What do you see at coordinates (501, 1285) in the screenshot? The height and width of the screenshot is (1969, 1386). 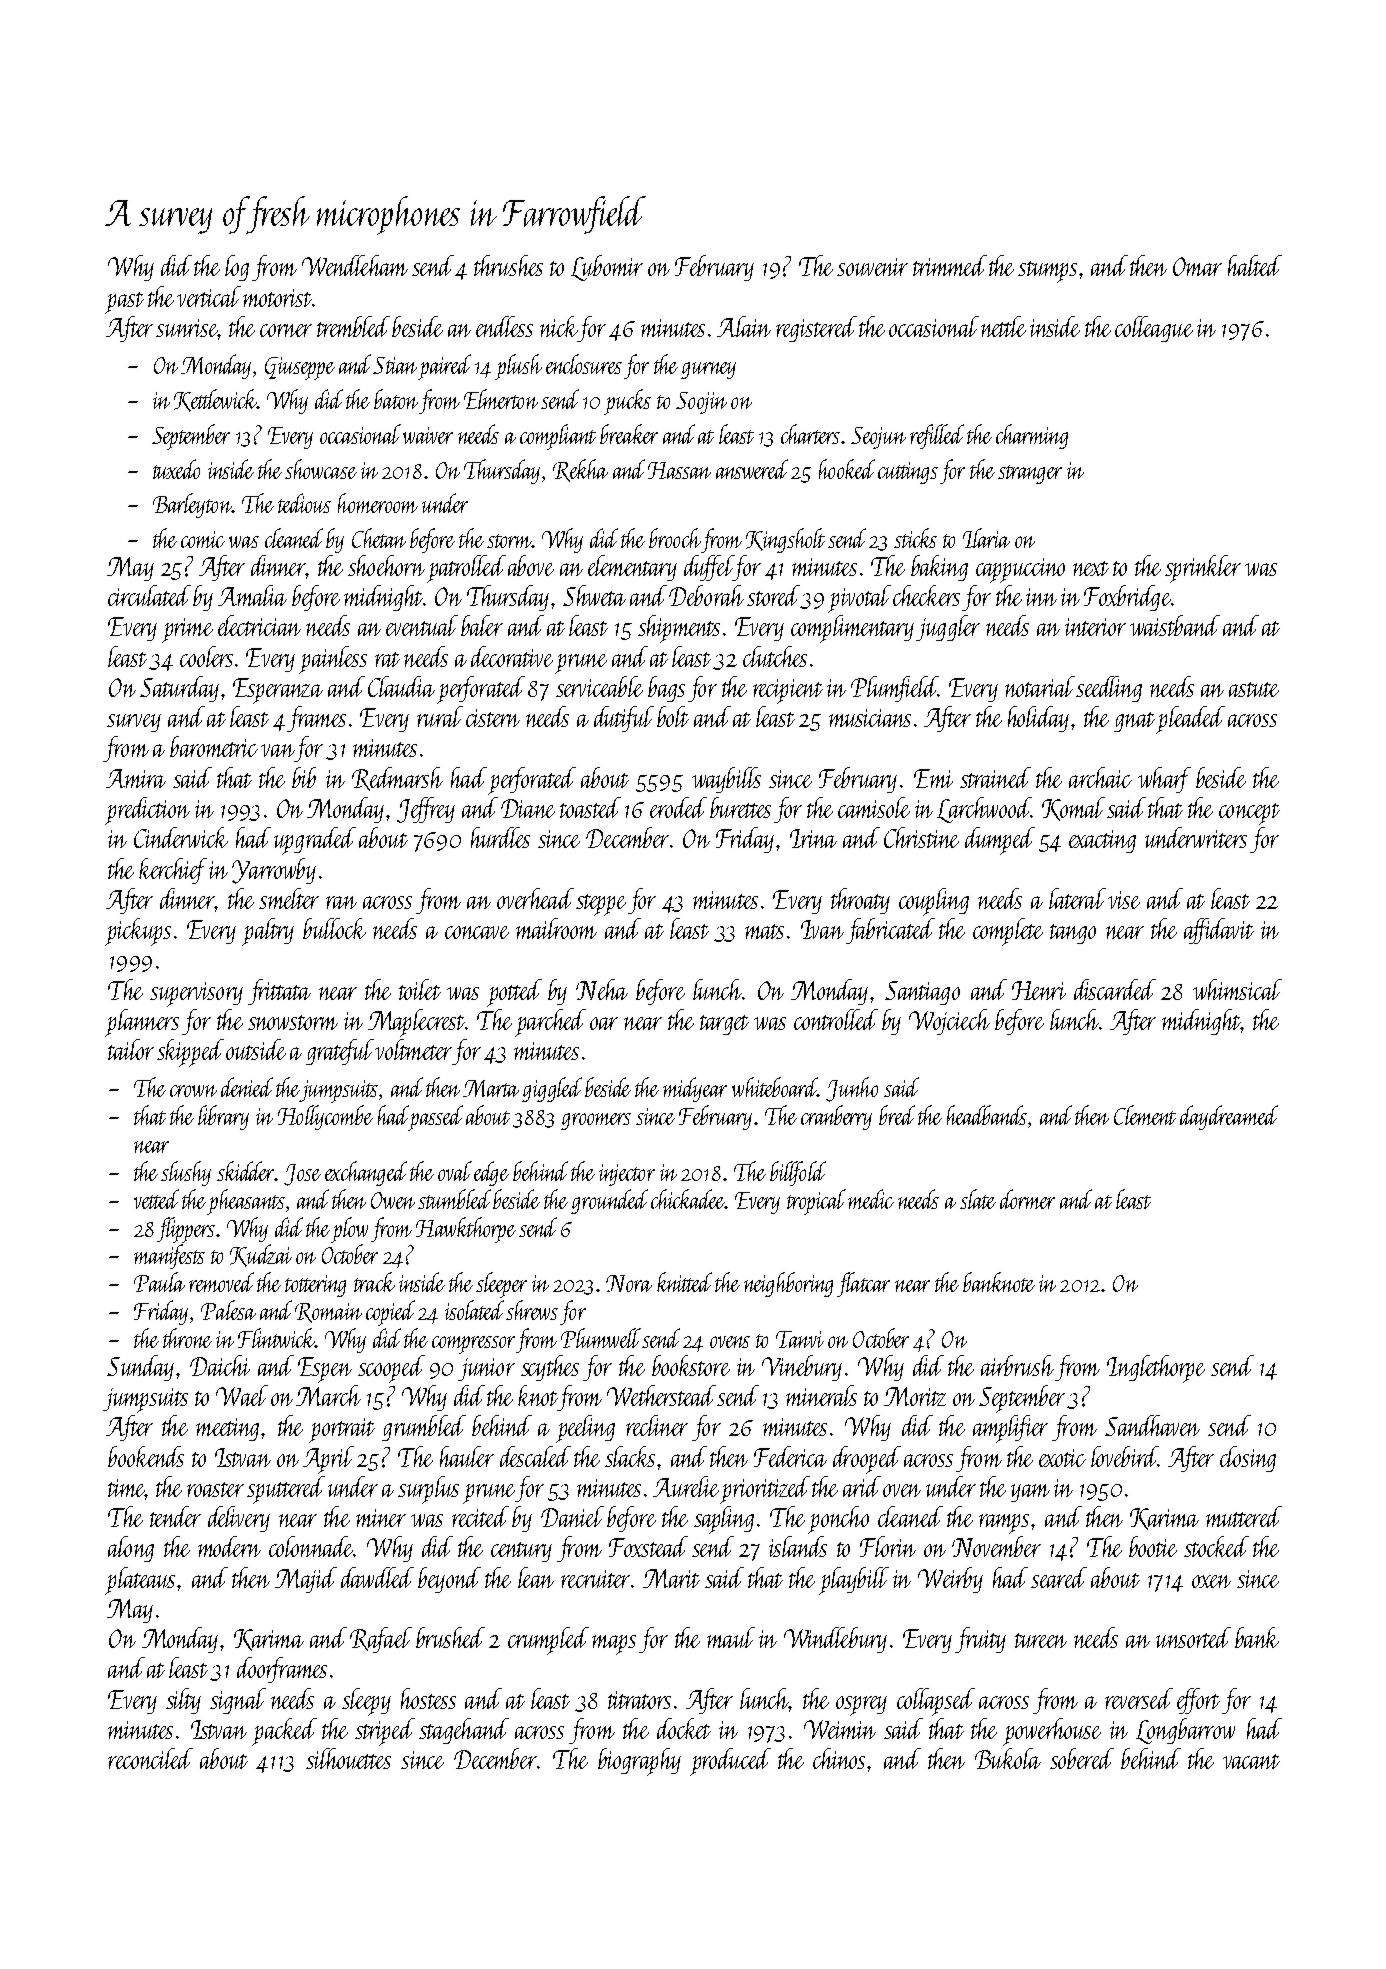 I see `sleeper` at bounding box center [501, 1285].
